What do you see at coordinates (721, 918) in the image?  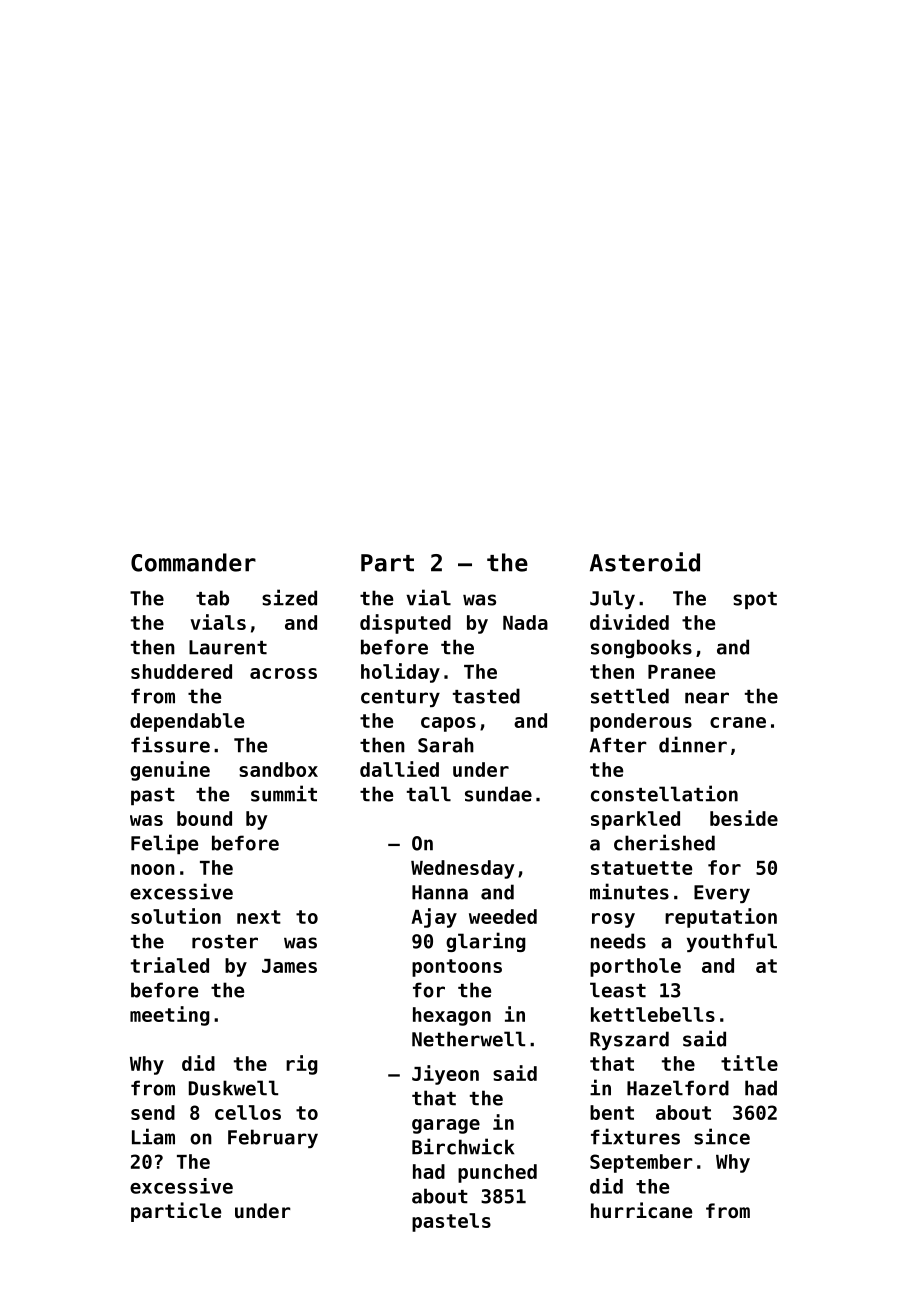 I see `reputation` at bounding box center [721, 918].
